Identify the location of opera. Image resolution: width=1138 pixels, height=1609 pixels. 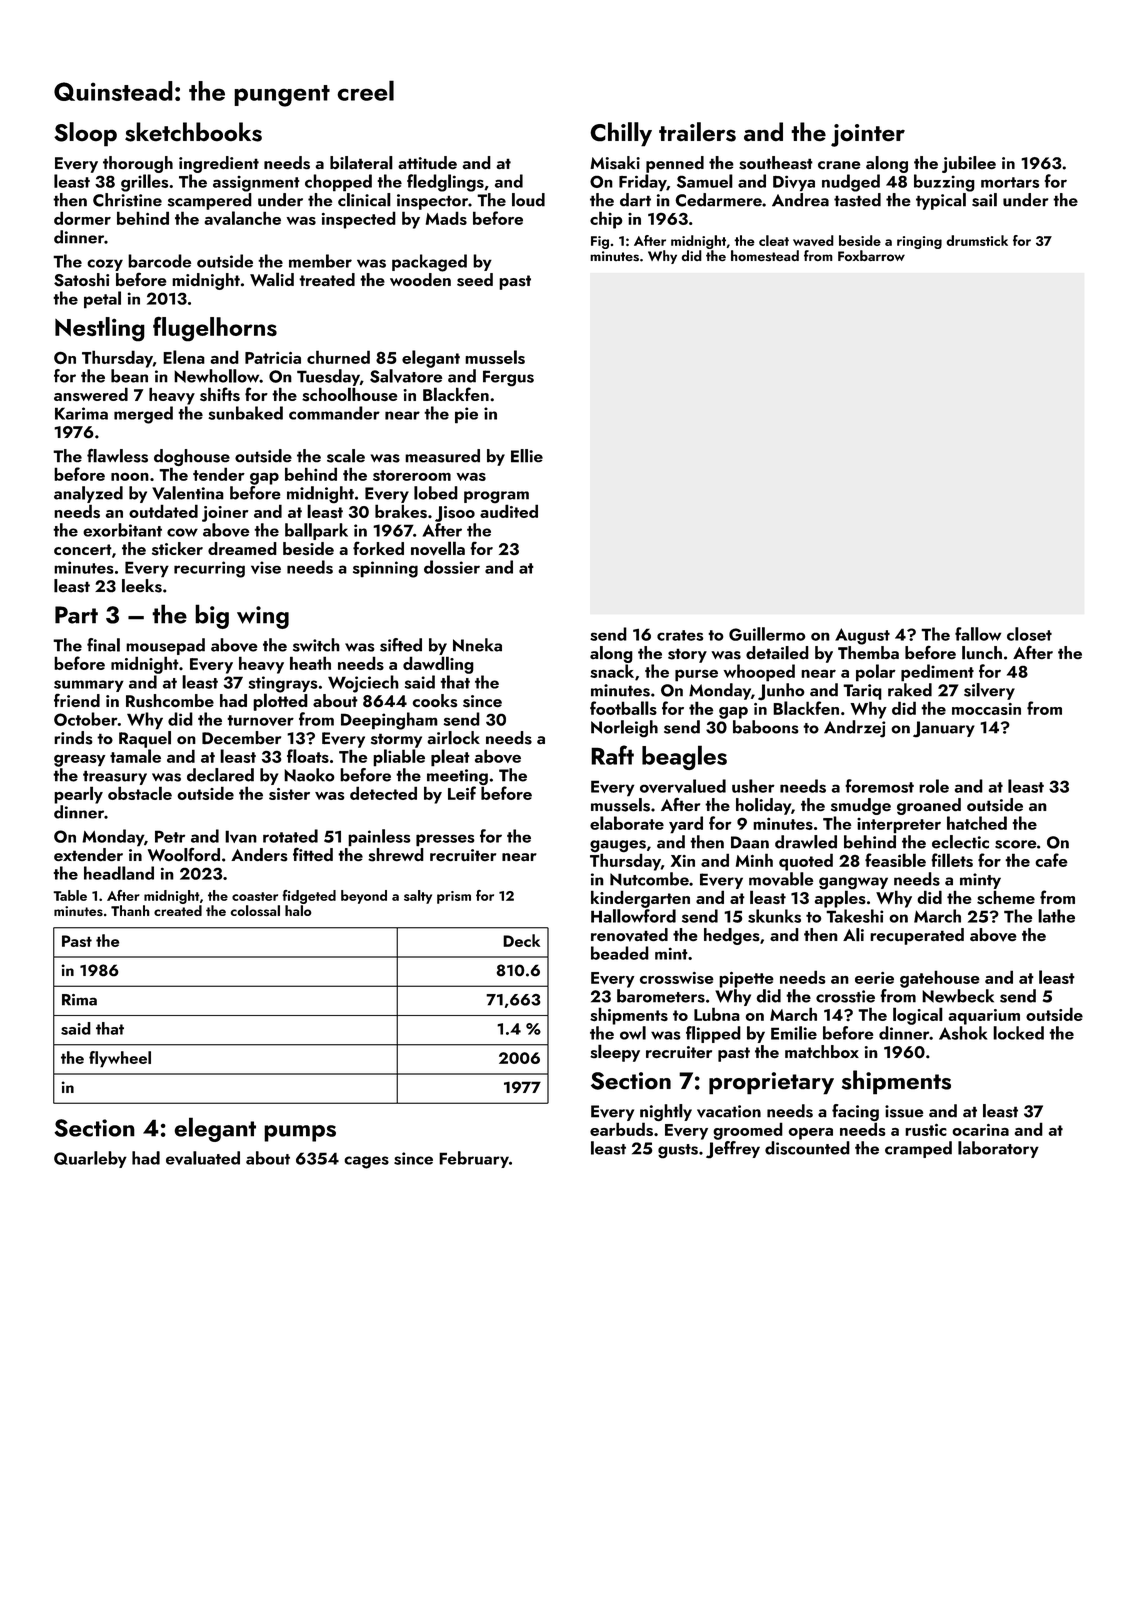
(811, 1133).
